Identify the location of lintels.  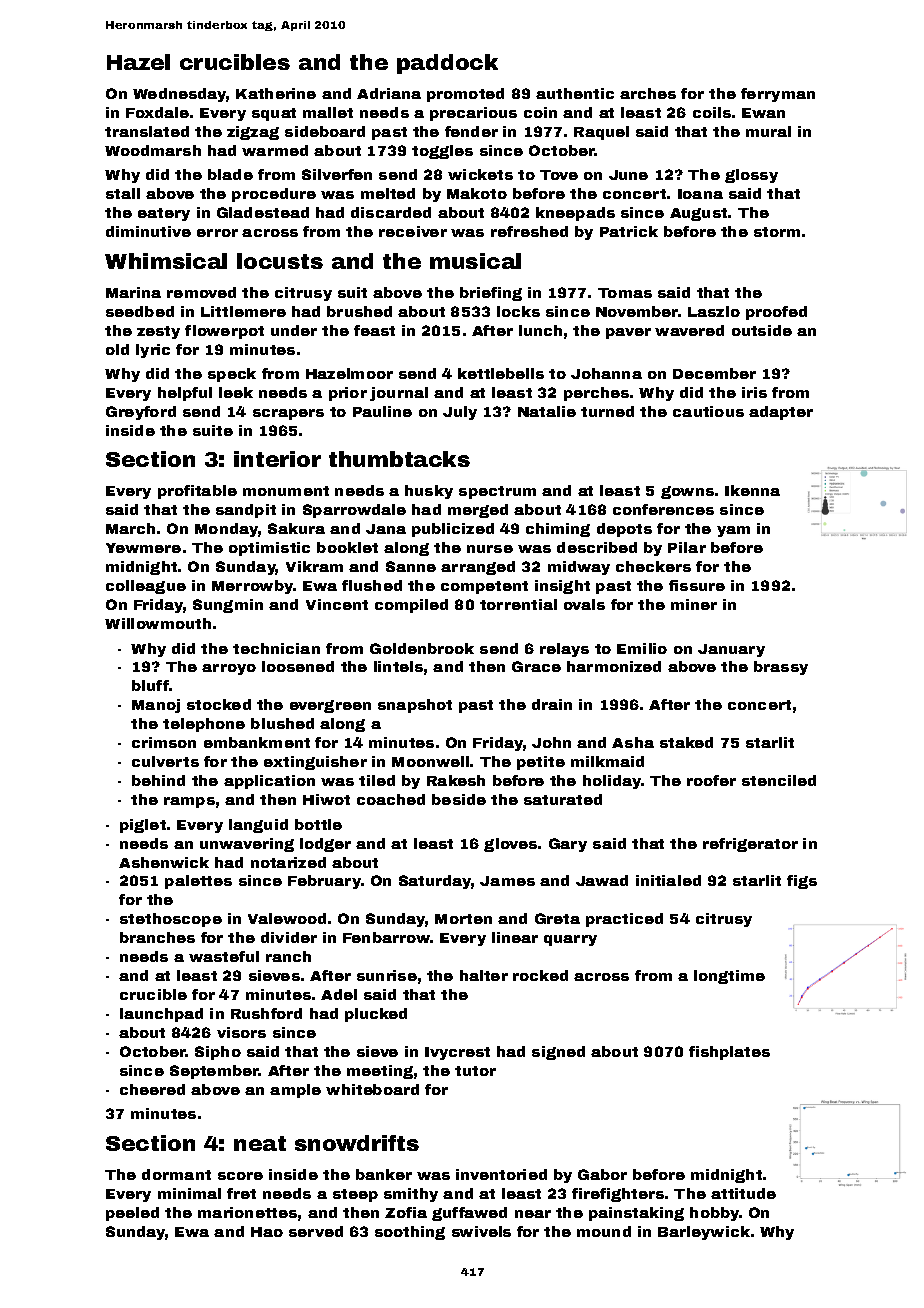
(398, 666).
